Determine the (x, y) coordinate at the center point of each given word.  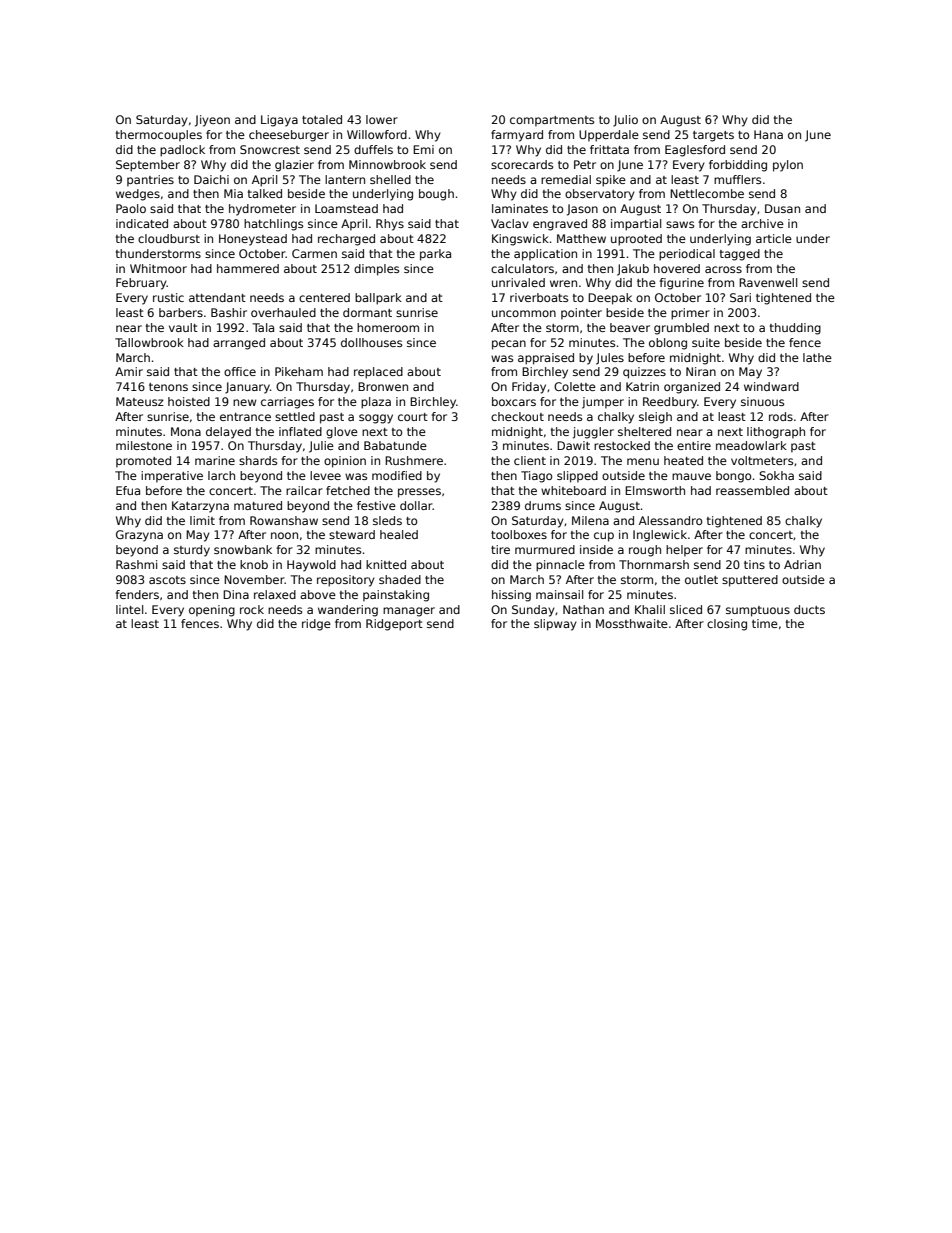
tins (754, 564)
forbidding (738, 166)
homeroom (388, 327)
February (141, 284)
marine (215, 460)
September (148, 166)
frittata (609, 149)
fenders (137, 594)
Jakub (633, 270)
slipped (577, 477)
